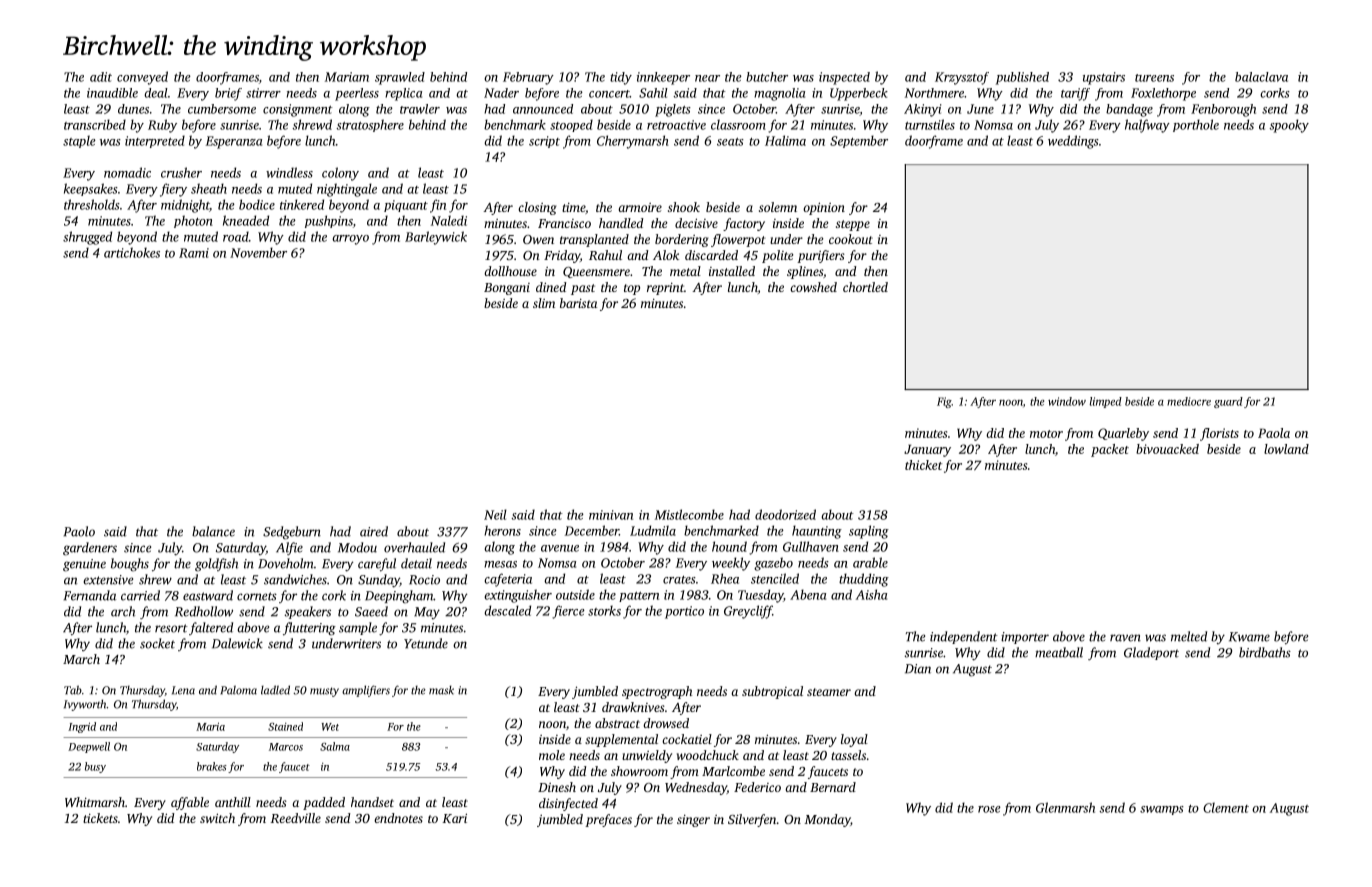 The width and height of the screenshot is (1372, 887). Describe the element at coordinates (608, 820) in the screenshot. I see `prefaces` at that location.
